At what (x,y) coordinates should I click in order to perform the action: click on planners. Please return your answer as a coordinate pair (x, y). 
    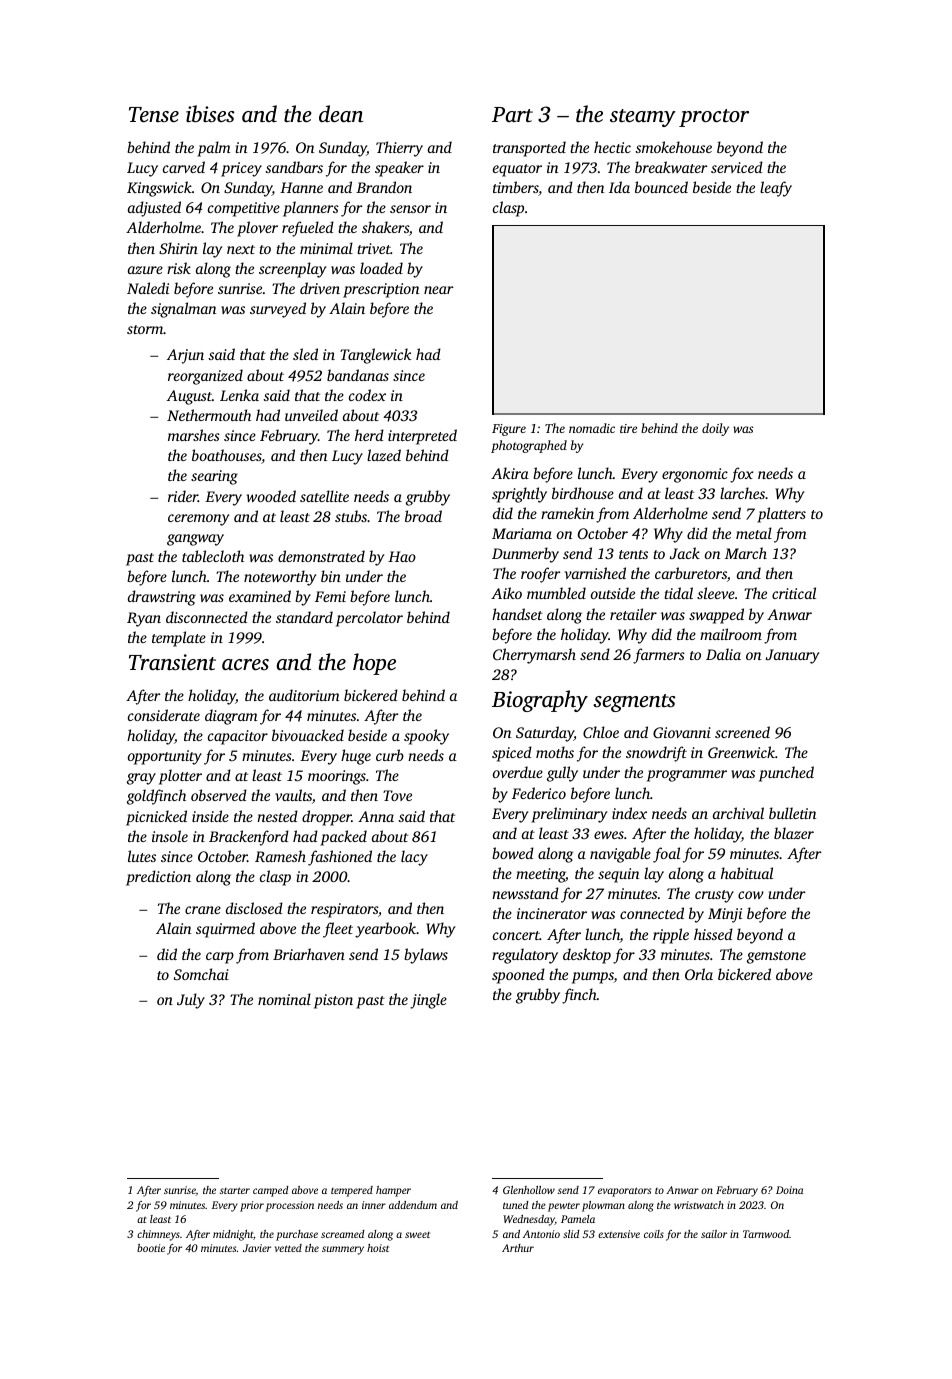
    Looking at the image, I should click on (311, 209).
